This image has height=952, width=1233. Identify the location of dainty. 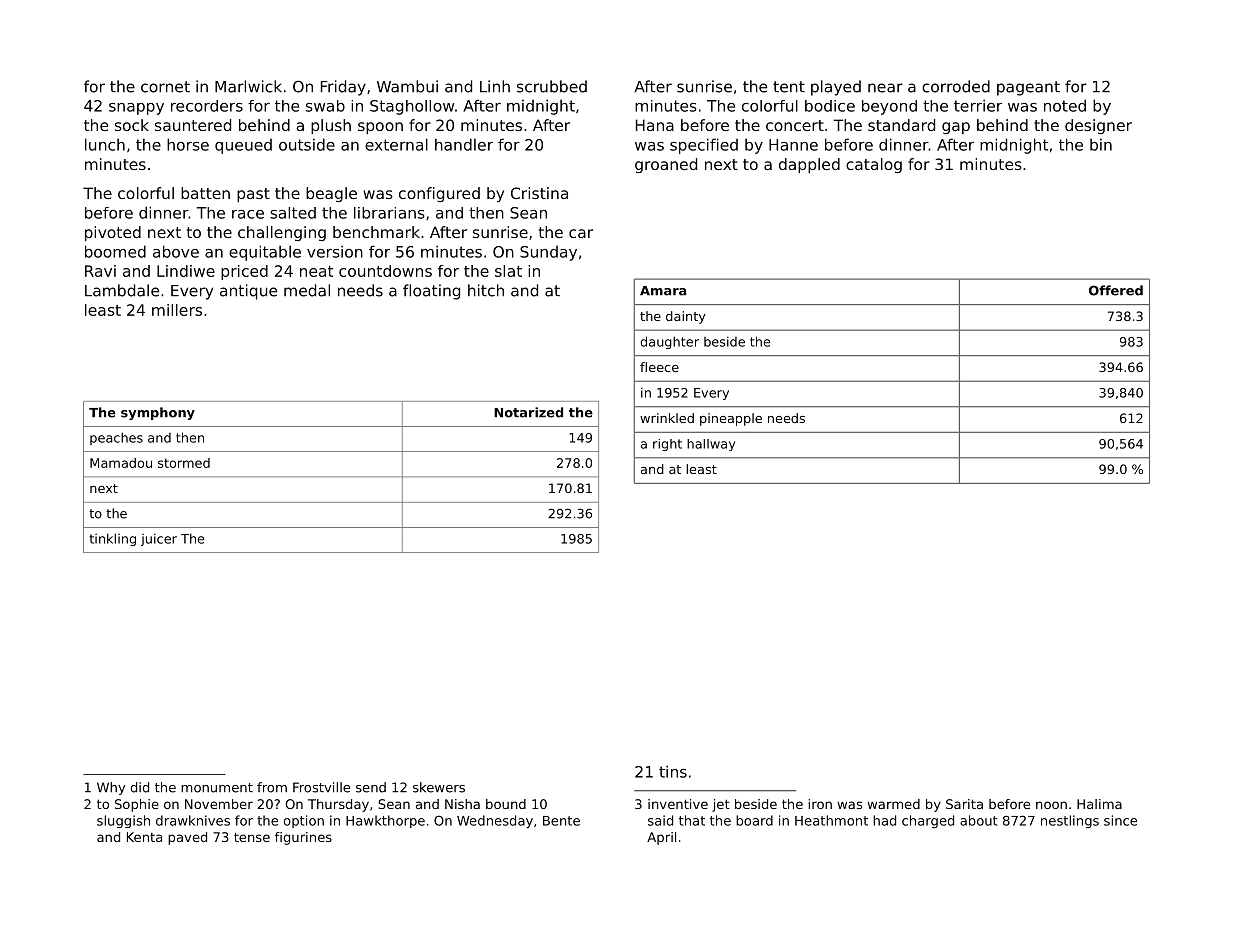
(686, 317).
